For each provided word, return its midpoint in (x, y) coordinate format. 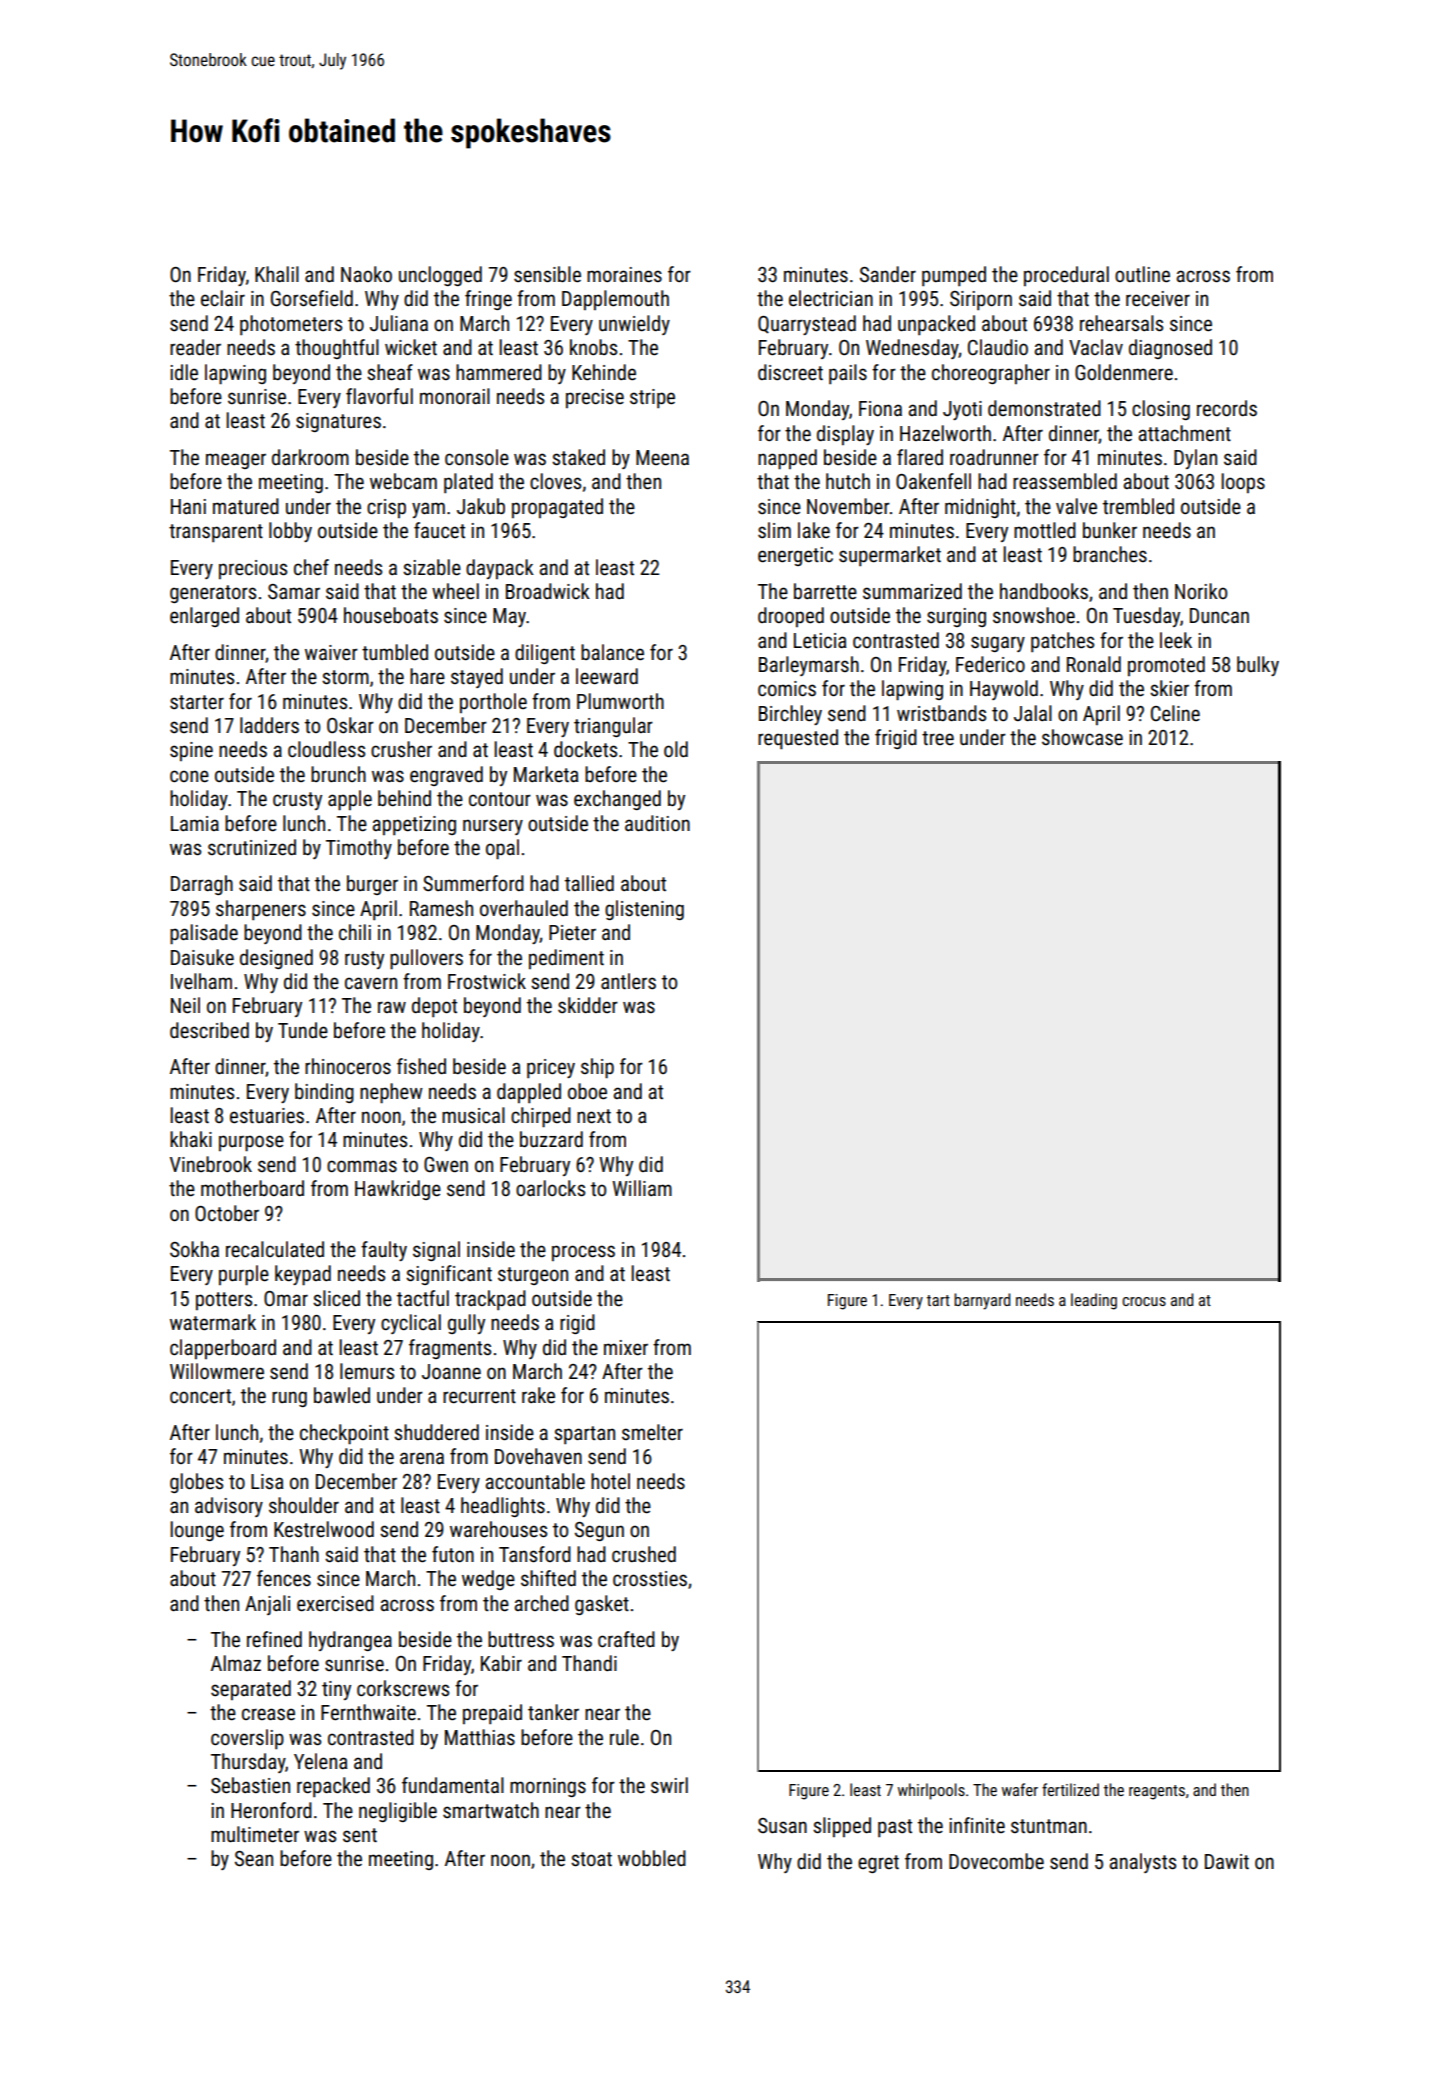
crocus (1144, 1301)
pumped (954, 276)
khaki (191, 1139)
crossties (650, 1579)
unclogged (440, 276)
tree (938, 738)
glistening (644, 910)
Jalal (1033, 713)
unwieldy (634, 325)
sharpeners (261, 910)
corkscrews (403, 1688)
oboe (587, 1091)
